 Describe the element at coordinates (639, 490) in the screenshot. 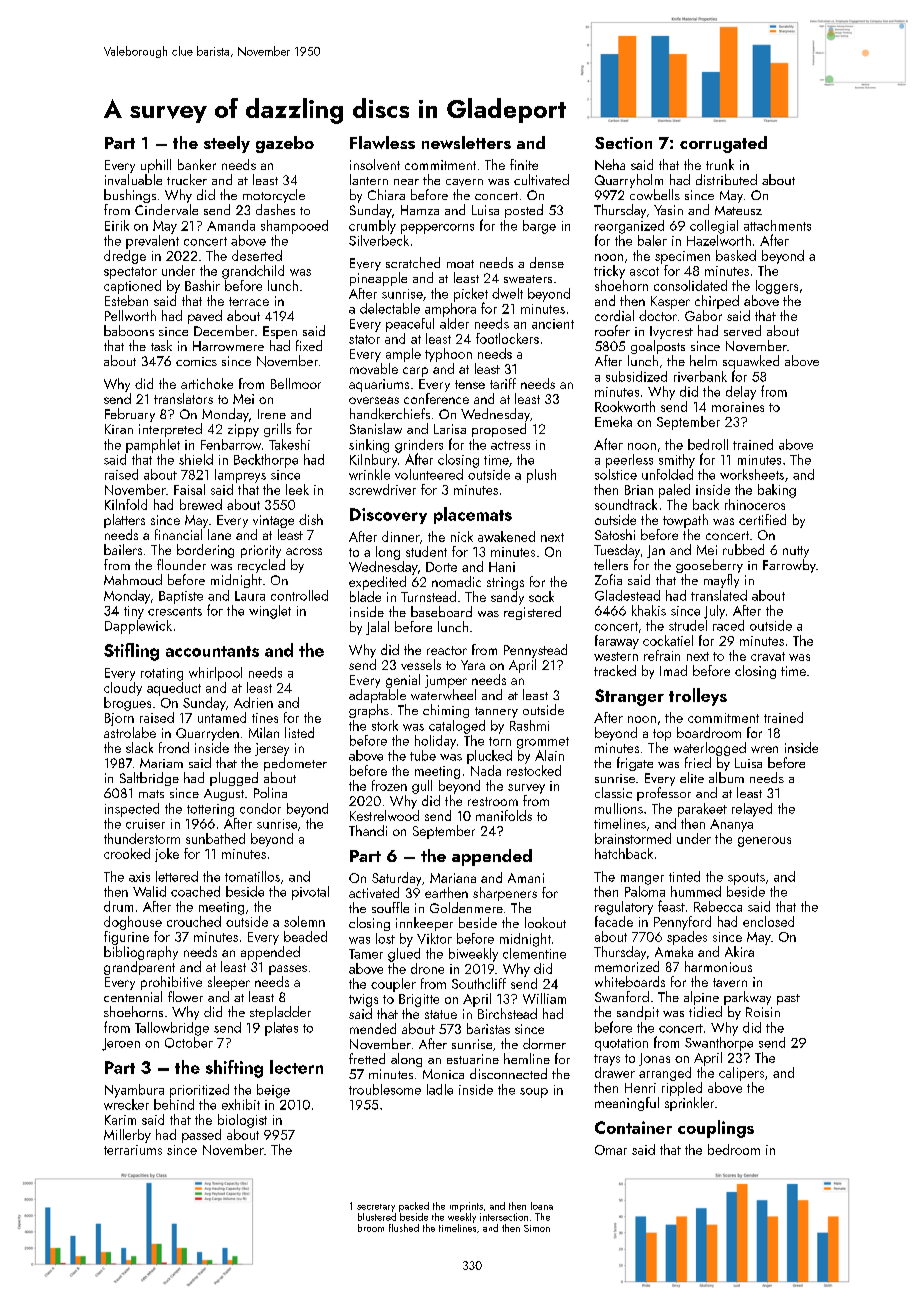

I see `Brian` at that location.
